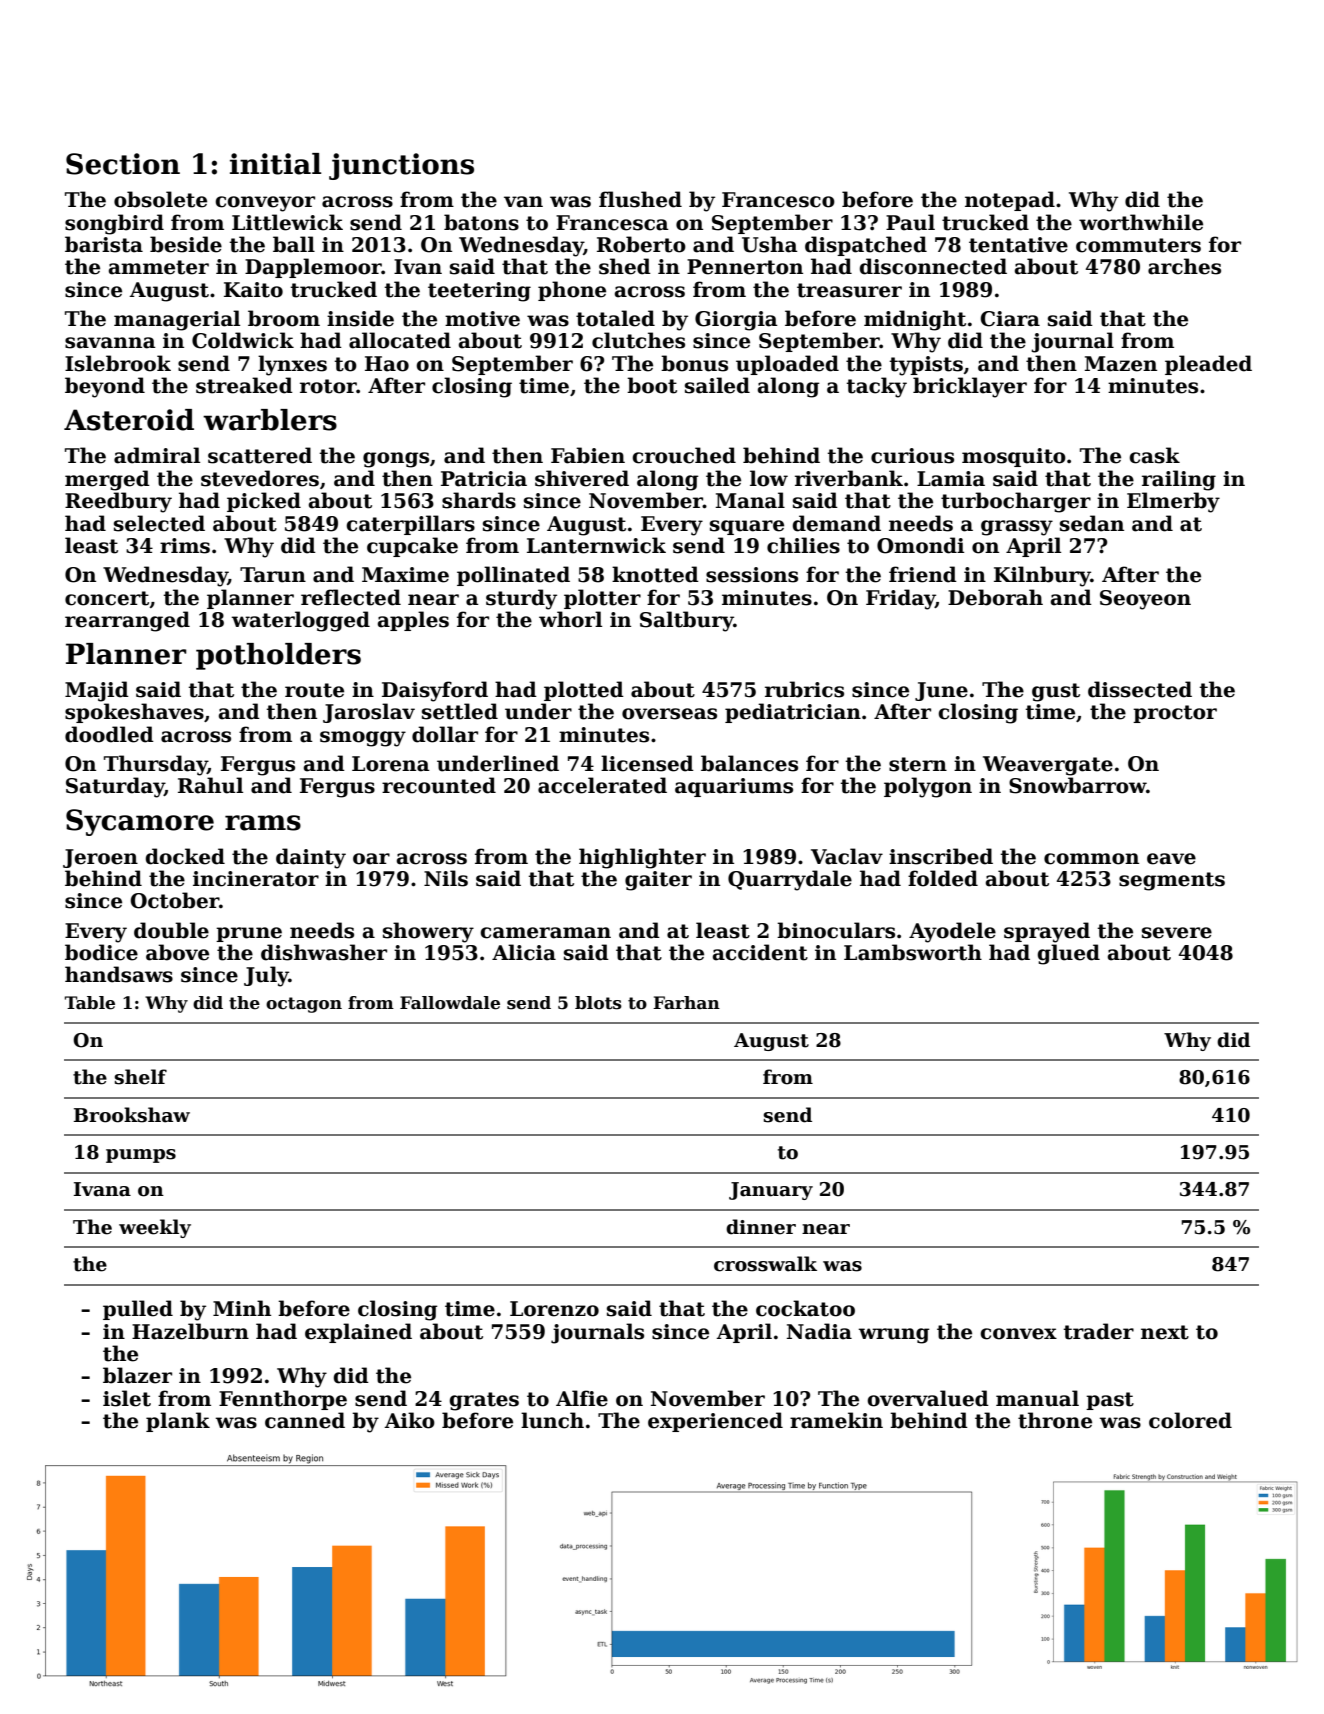 The width and height of the page is (1324, 1714). I want to click on Jeroen, so click(100, 858).
